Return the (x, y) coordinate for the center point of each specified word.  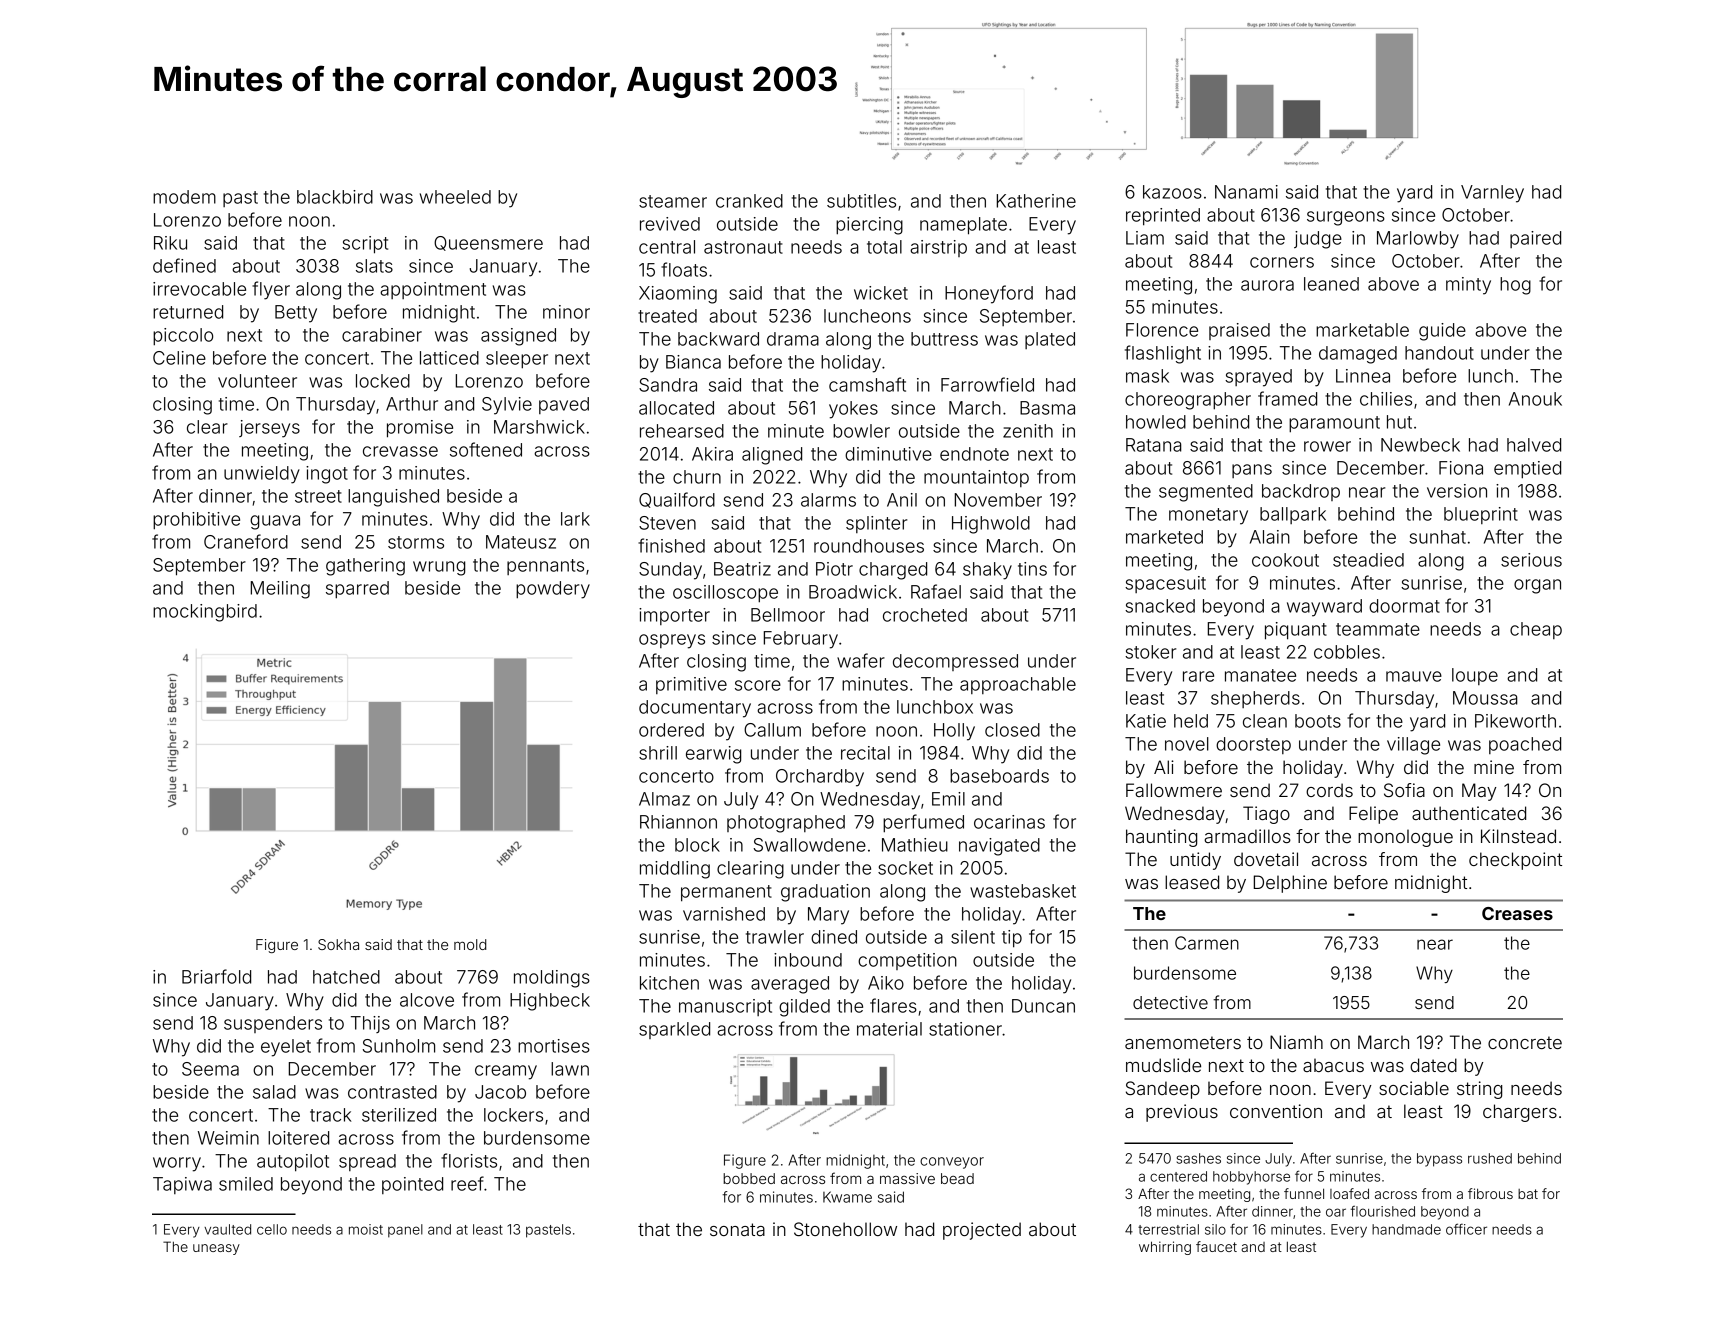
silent (973, 937)
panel (405, 1231)
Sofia (1404, 790)
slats (374, 266)
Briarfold (216, 976)
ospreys (672, 641)
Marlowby (1418, 240)
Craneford (246, 541)
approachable (1018, 685)
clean (1265, 721)
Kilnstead (1518, 836)
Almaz (664, 799)
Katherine (1036, 201)
